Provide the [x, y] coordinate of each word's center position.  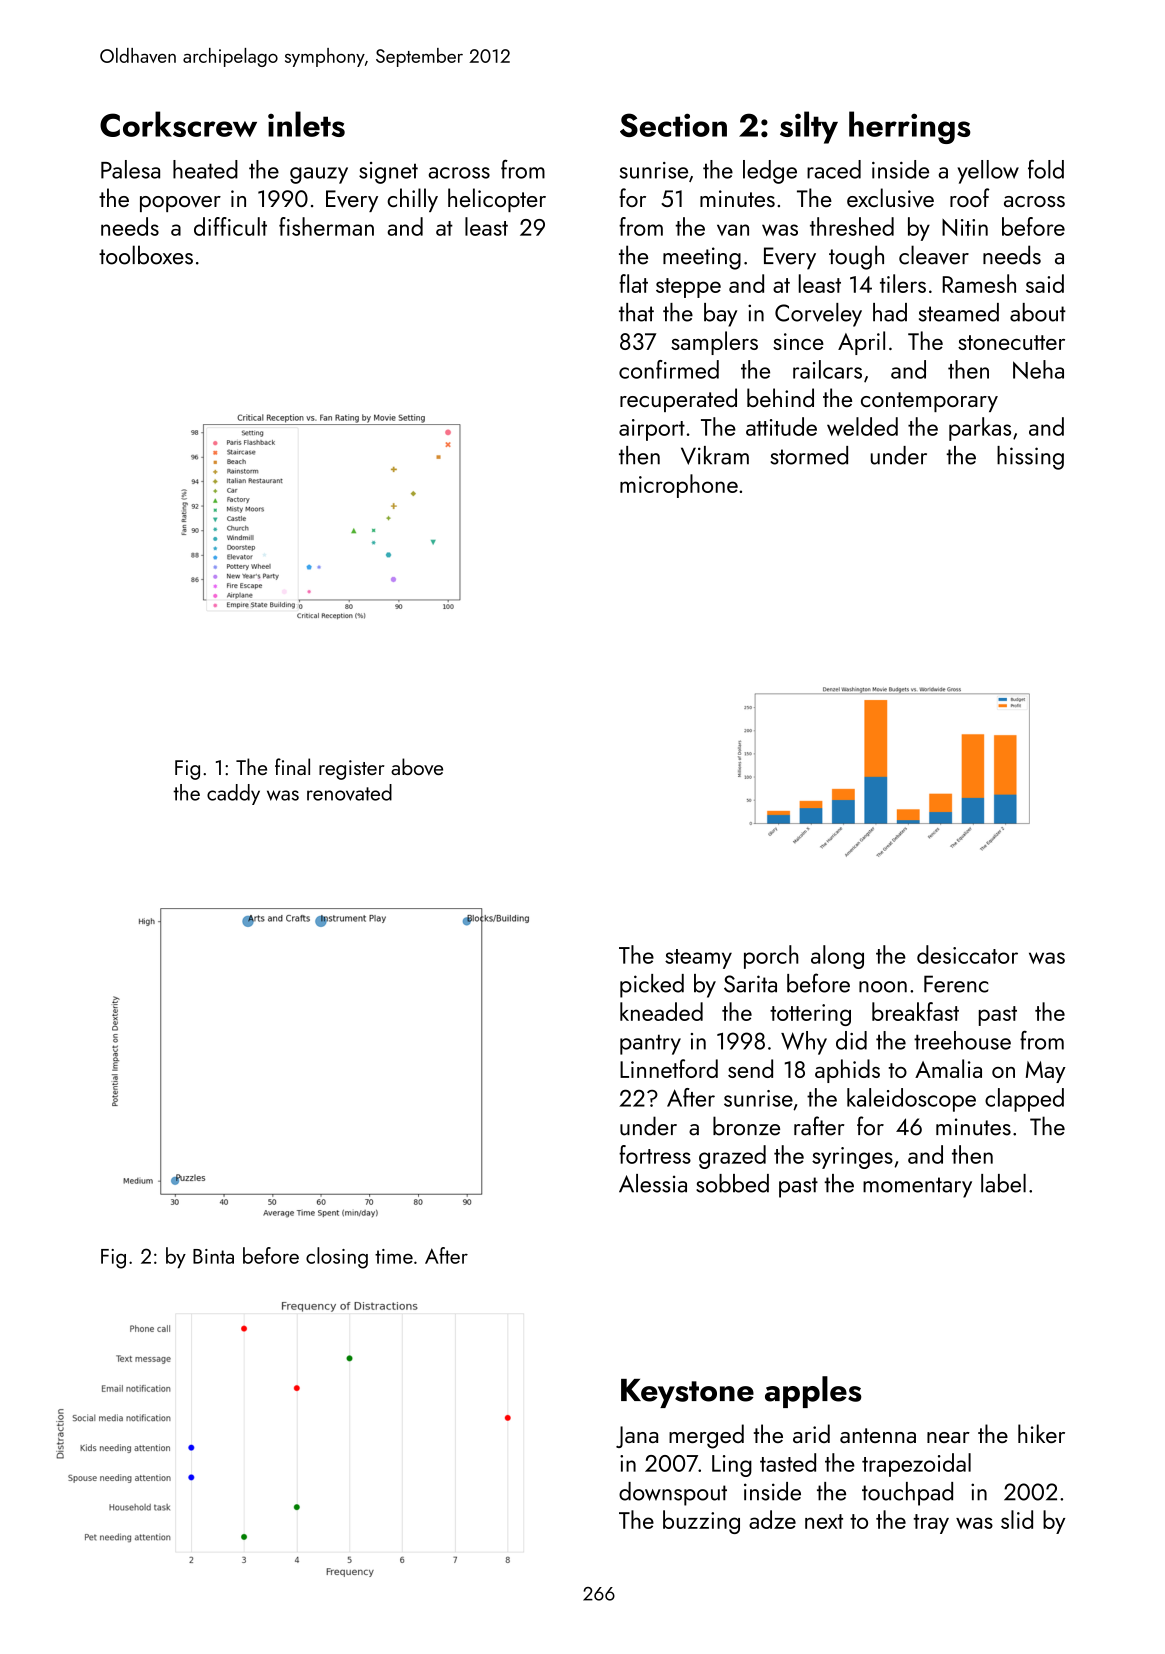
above [417, 766]
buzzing [701, 1522]
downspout [673, 1494]
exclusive [890, 198]
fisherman [326, 226]
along [837, 957]
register [352, 770]
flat [633, 283]
